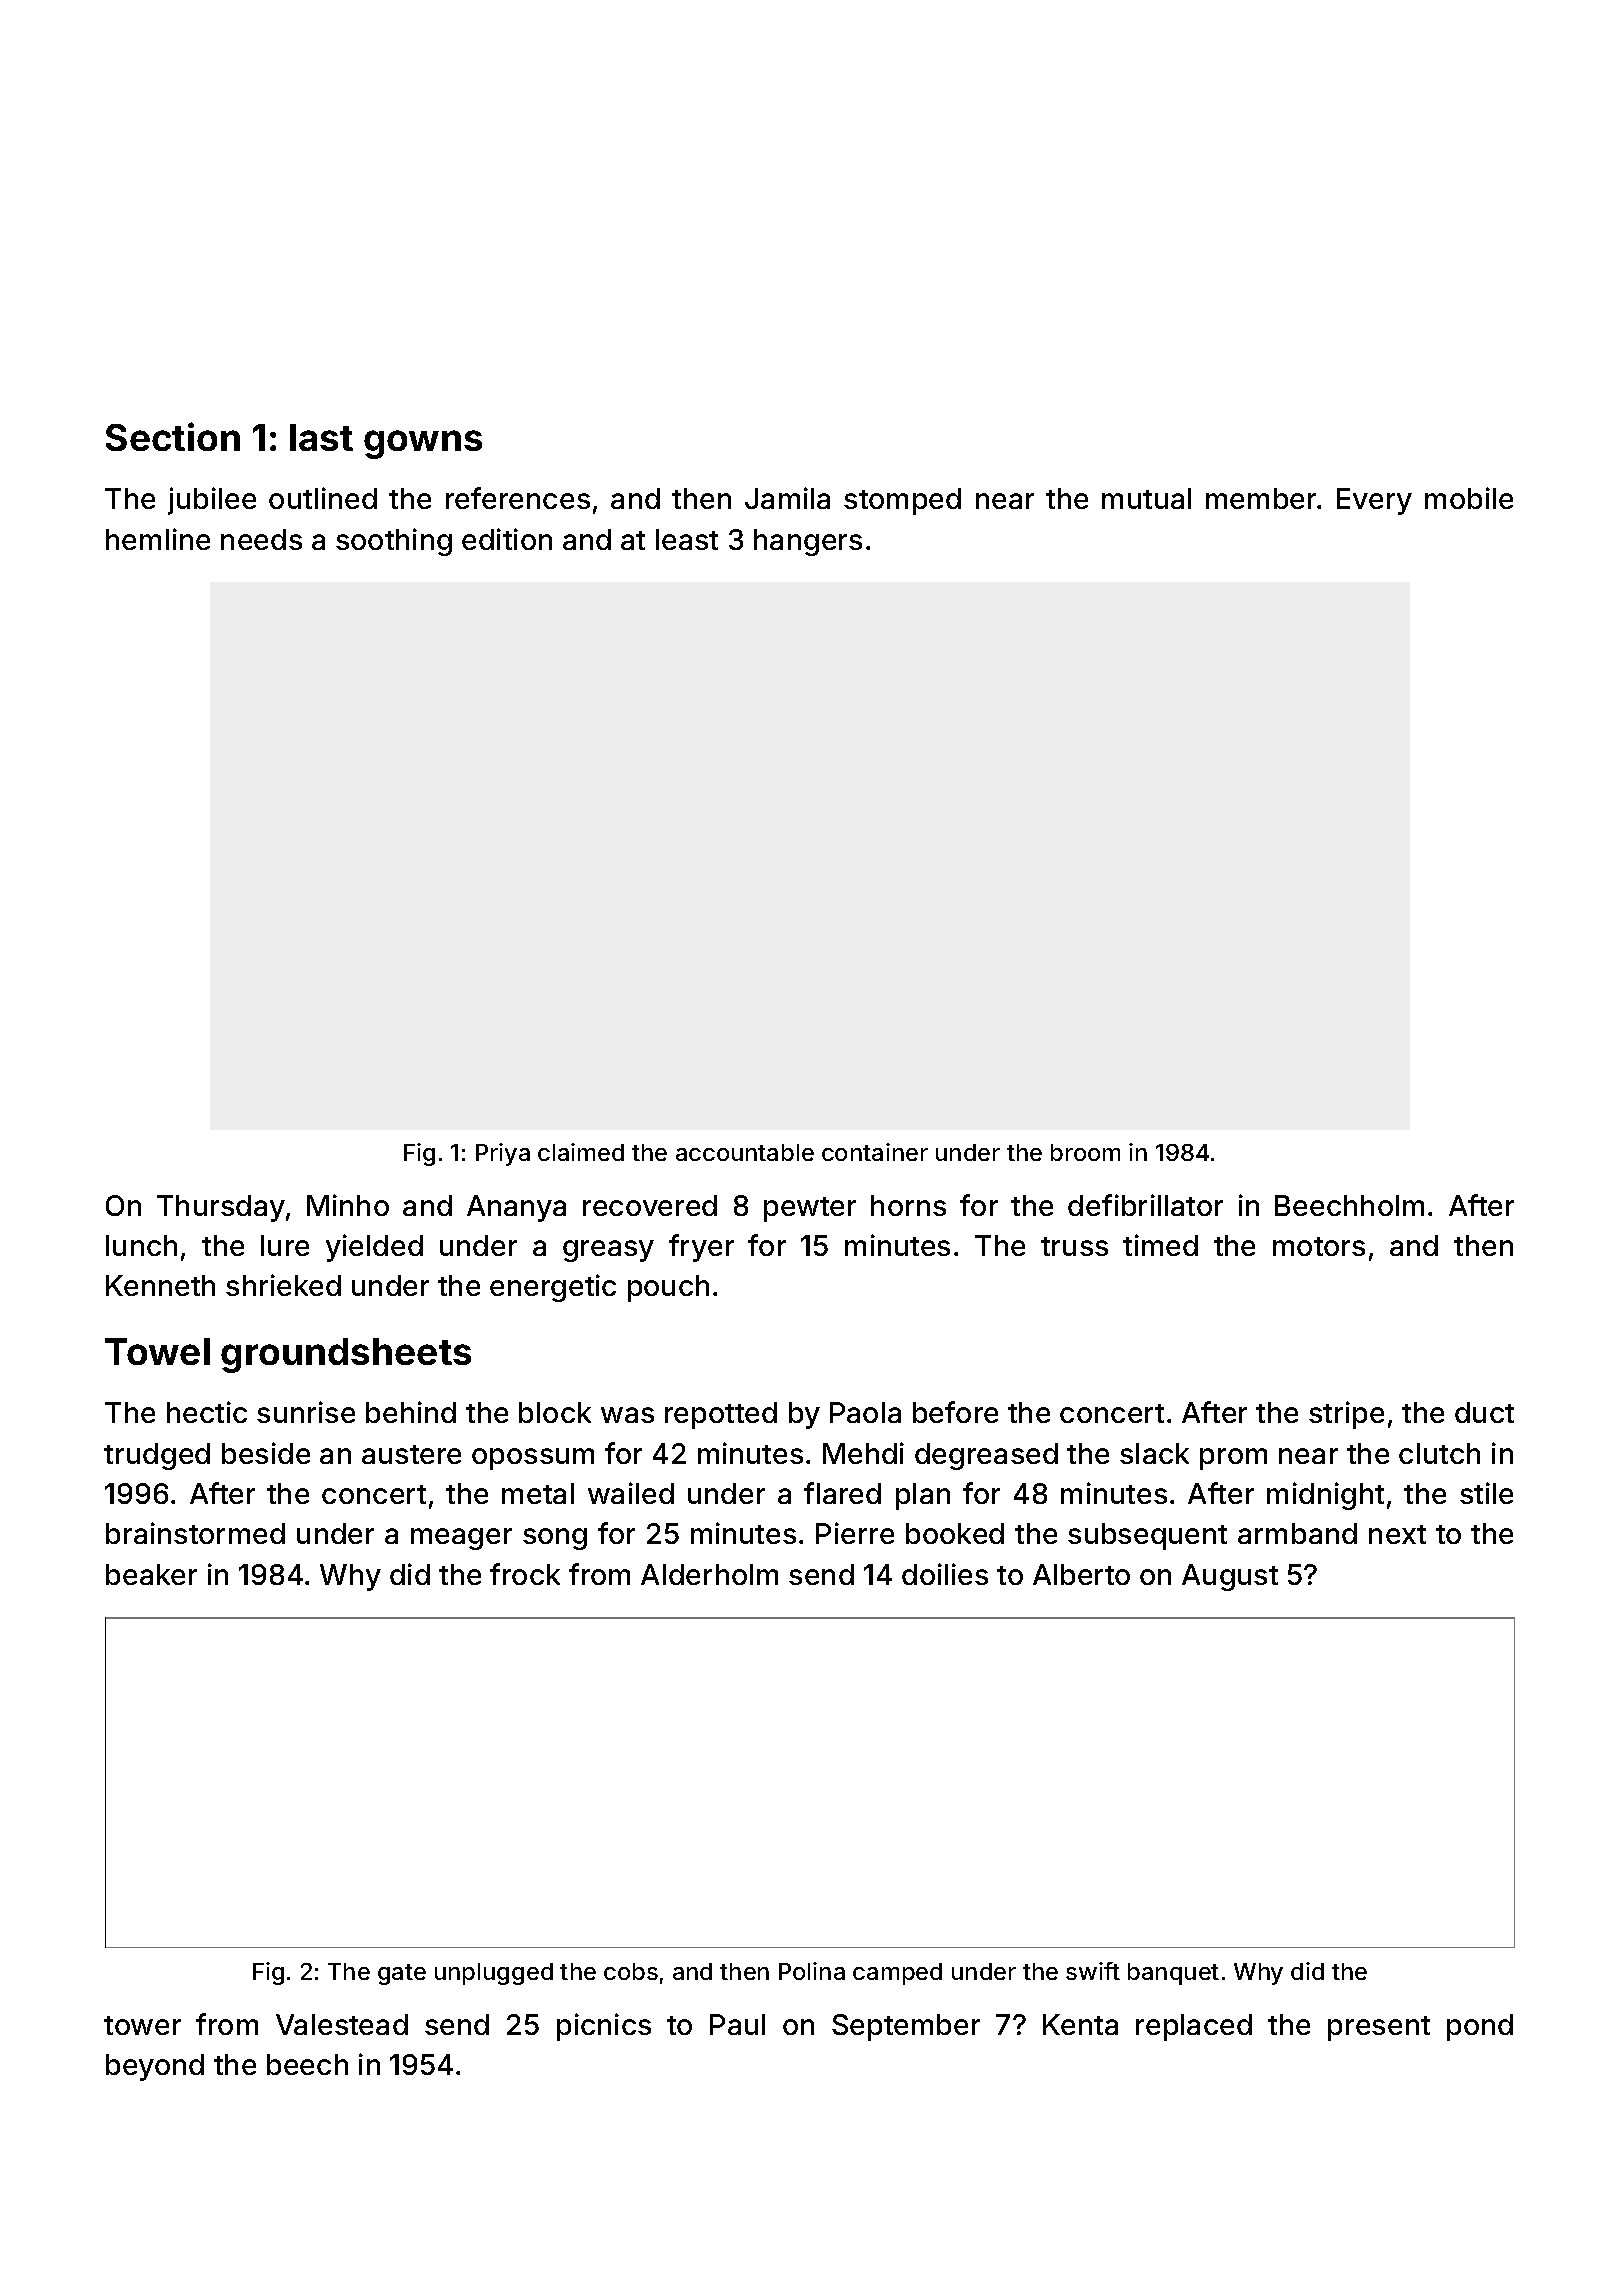 The width and height of the screenshot is (1620, 2292). What do you see at coordinates (687, 539) in the screenshot?
I see `least` at bounding box center [687, 539].
